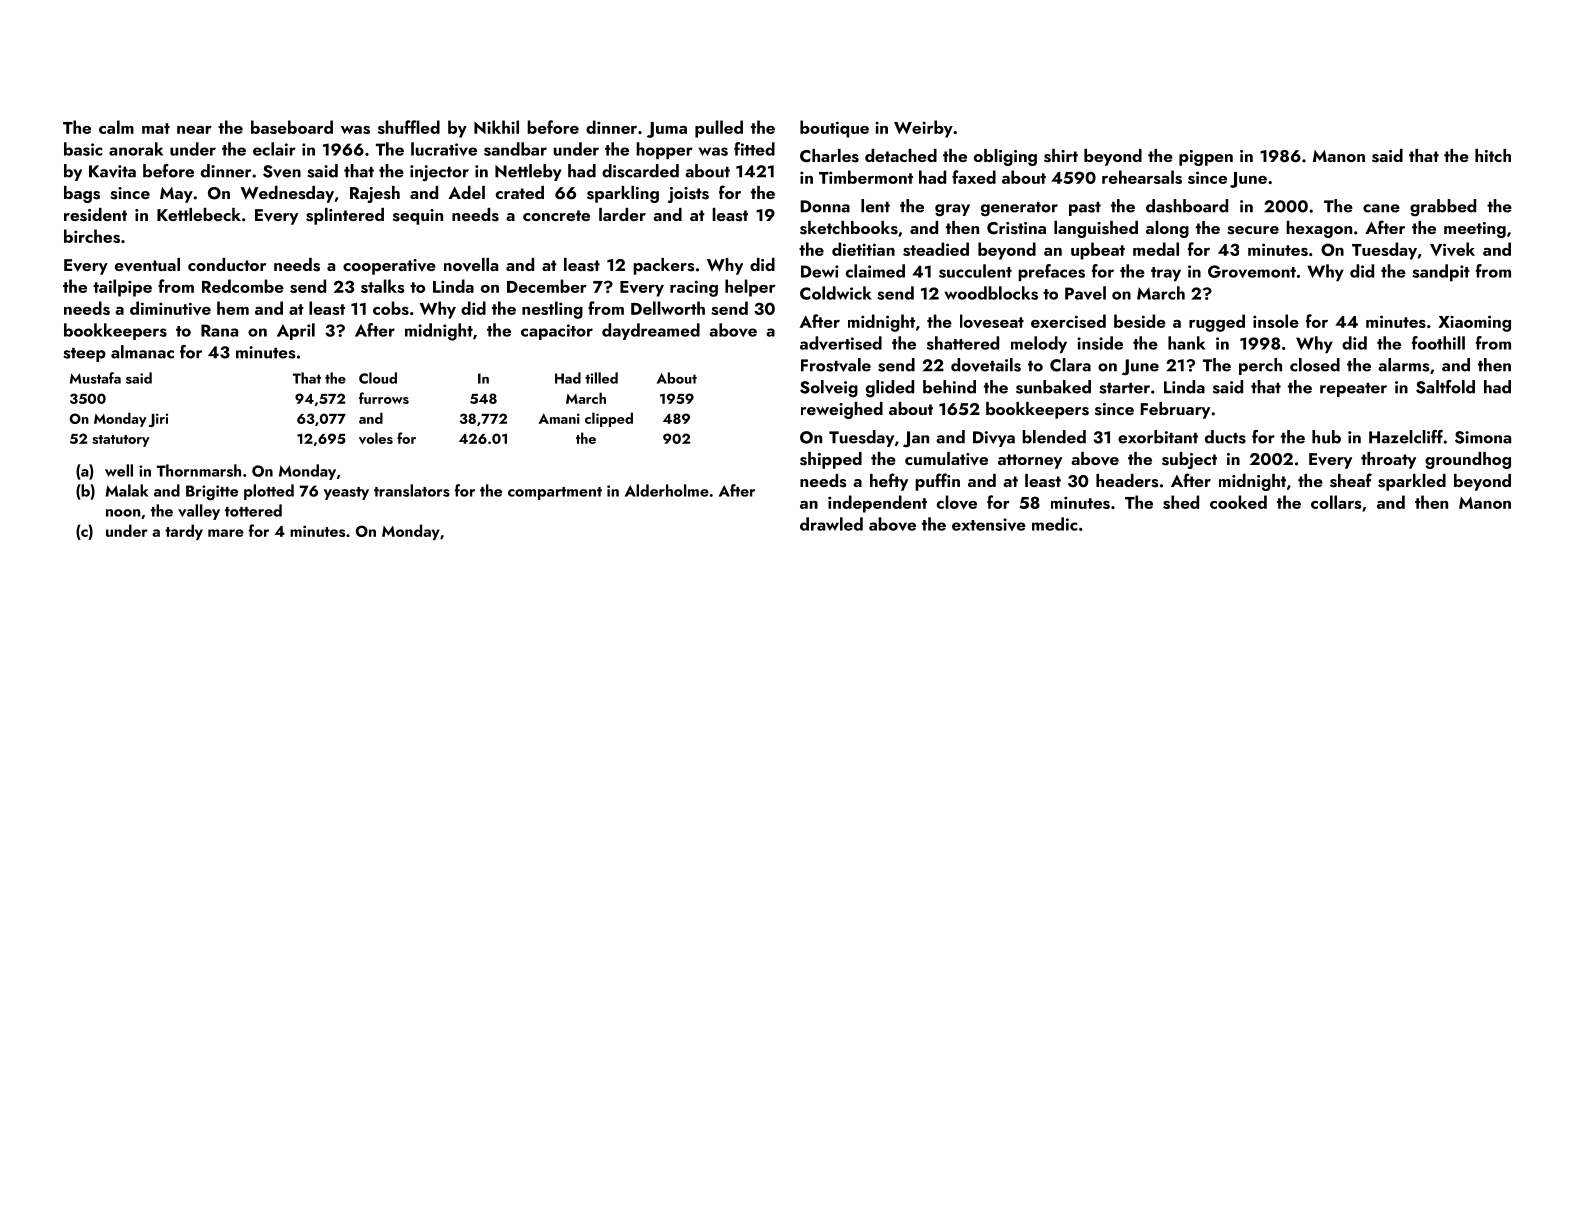 The height and width of the page is (1217, 1575). What do you see at coordinates (622, 214) in the page?
I see `larder` at bounding box center [622, 214].
